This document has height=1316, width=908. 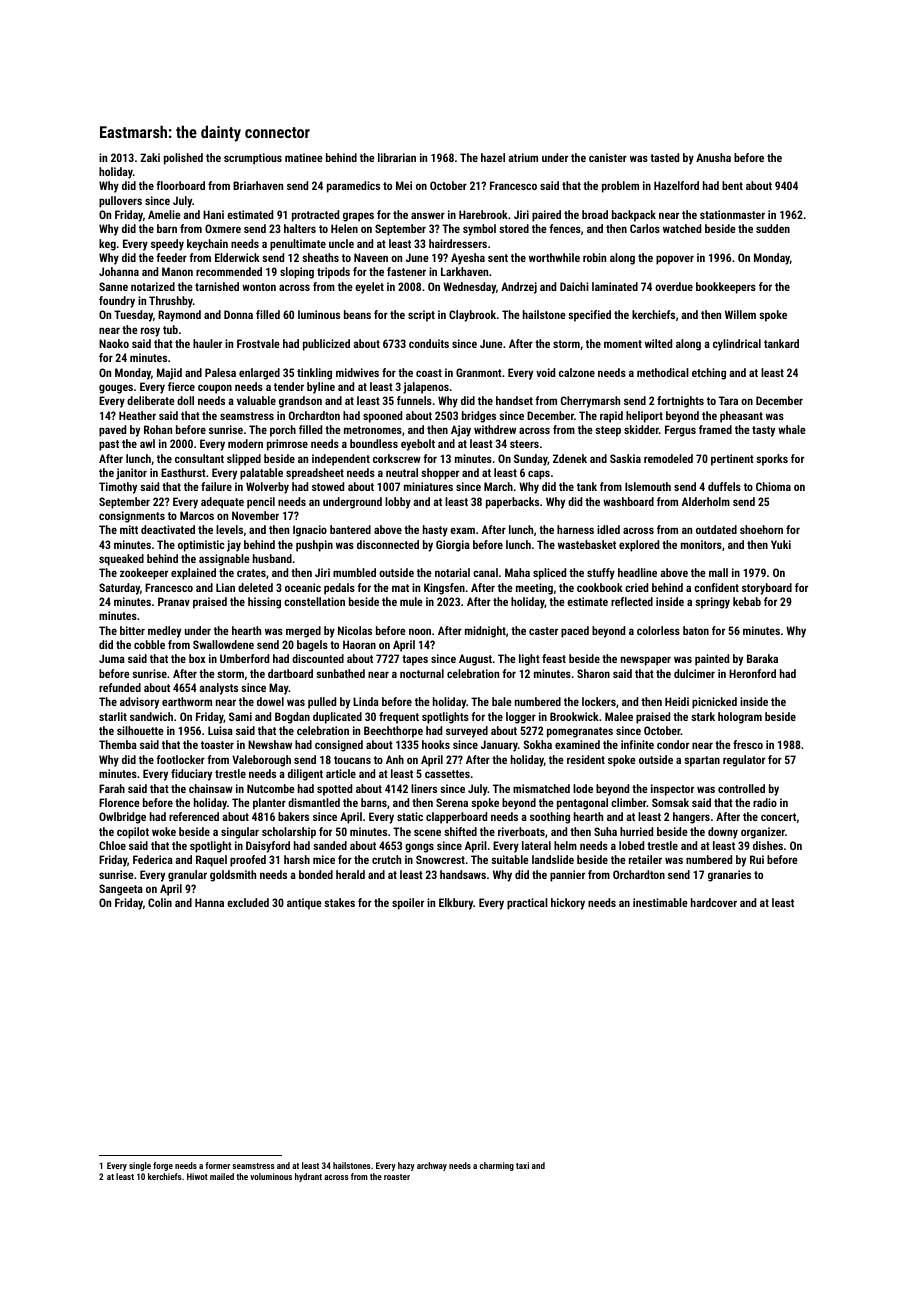 What do you see at coordinates (153, 859) in the document?
I see `Federica` at bounding box center [153, 859].
